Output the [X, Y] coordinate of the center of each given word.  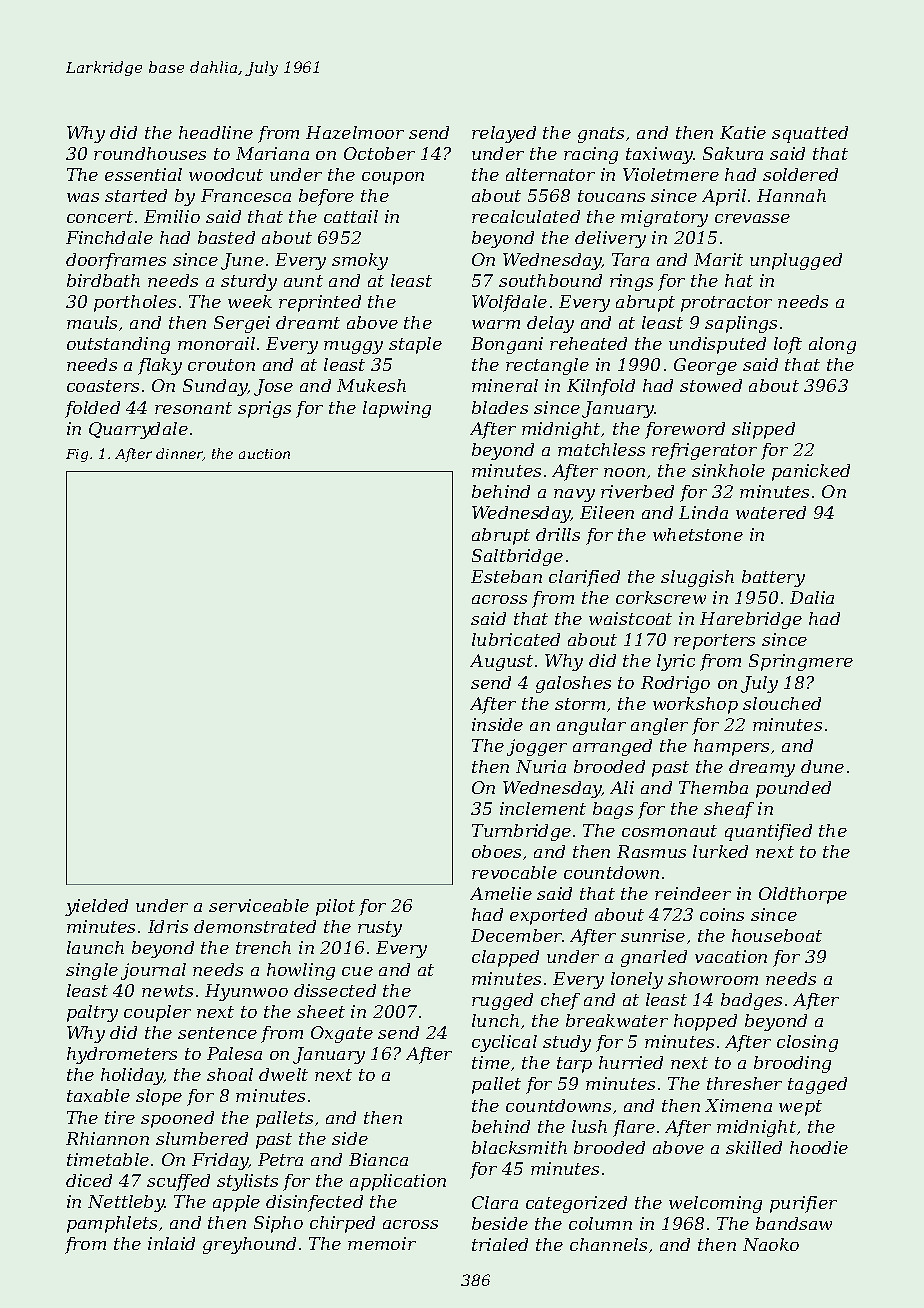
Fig [77, 455]
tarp [574, 1065]
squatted [810, 134]
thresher [744, 1083]
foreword [685, 430]
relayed [504, 134]
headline [216, 132]
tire [120, 1117]
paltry [92, 1013]
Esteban [506, 576]
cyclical [504, 1043]
